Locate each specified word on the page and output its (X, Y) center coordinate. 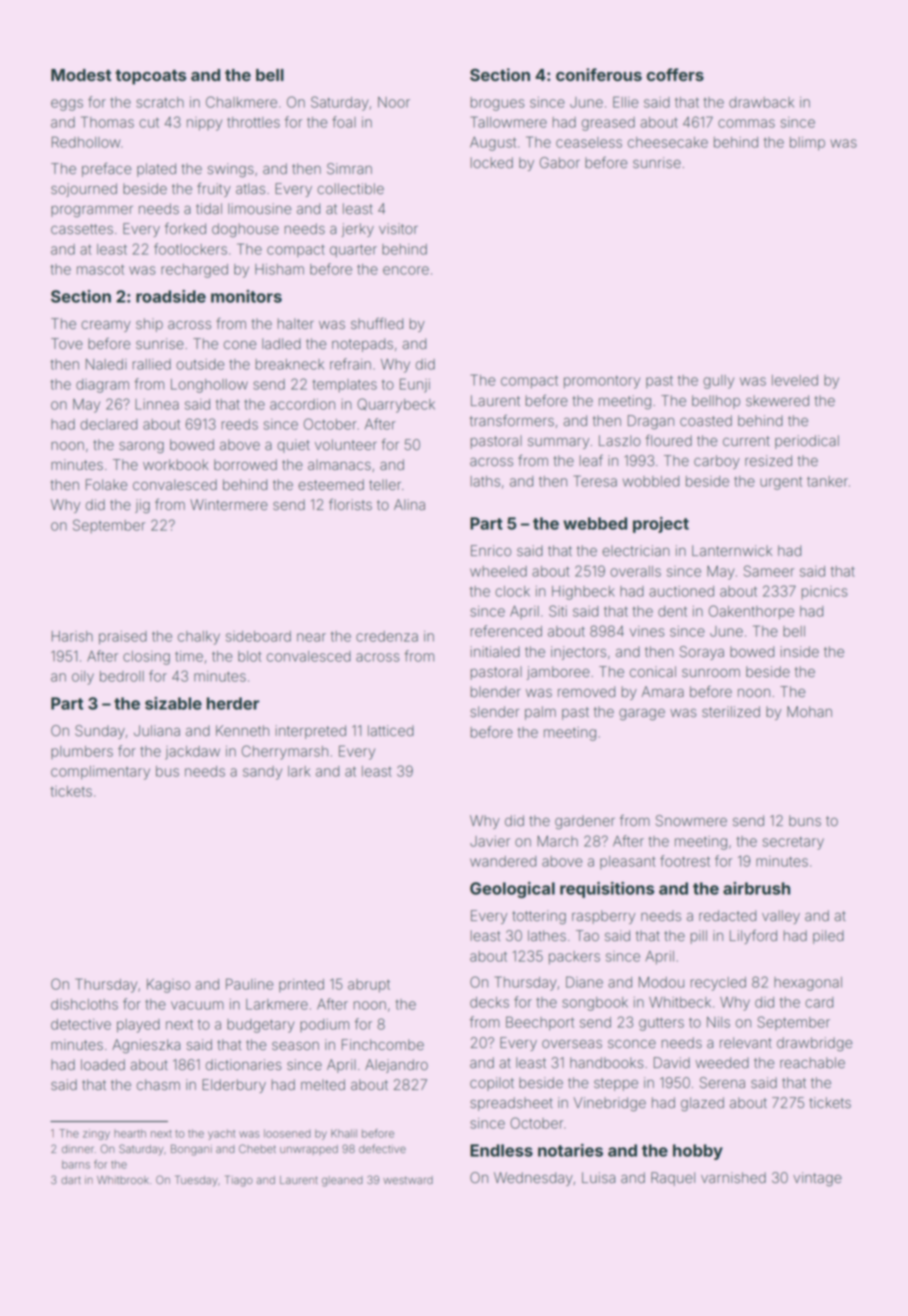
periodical (807, 442)
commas (746, 123)
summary (559, 443)
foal (344, 122)
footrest (685, 861)
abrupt (369, 986)
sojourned (84, 190)
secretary (793, 843)
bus (167, 771)
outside (200, 364)
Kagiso (168, 986)
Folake (107, 485)
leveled (795, 380)
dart (71, 1180)
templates (344, 386)
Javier (490, 841)
